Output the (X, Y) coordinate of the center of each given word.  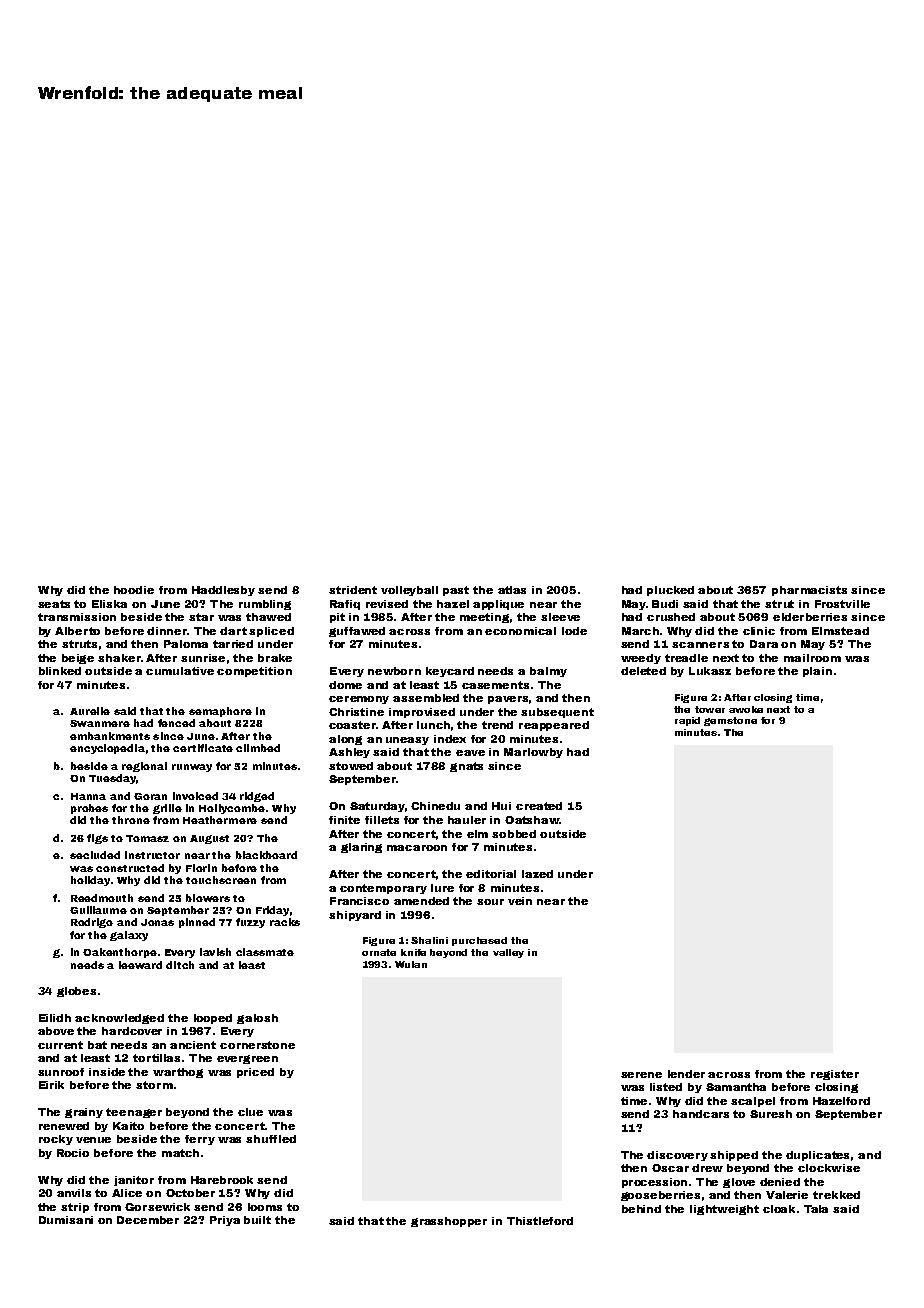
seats (54, 604)
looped (213, 1019)
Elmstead (840, 631)
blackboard (266, 855)
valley (508, 953)
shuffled (271, 1139)
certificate (203, 748)
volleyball (409, 591)
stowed (351, 766)
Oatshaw (532, 820)
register (835, 1075)
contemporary (383, 889)
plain (817, 672)
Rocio (73, 1153)
